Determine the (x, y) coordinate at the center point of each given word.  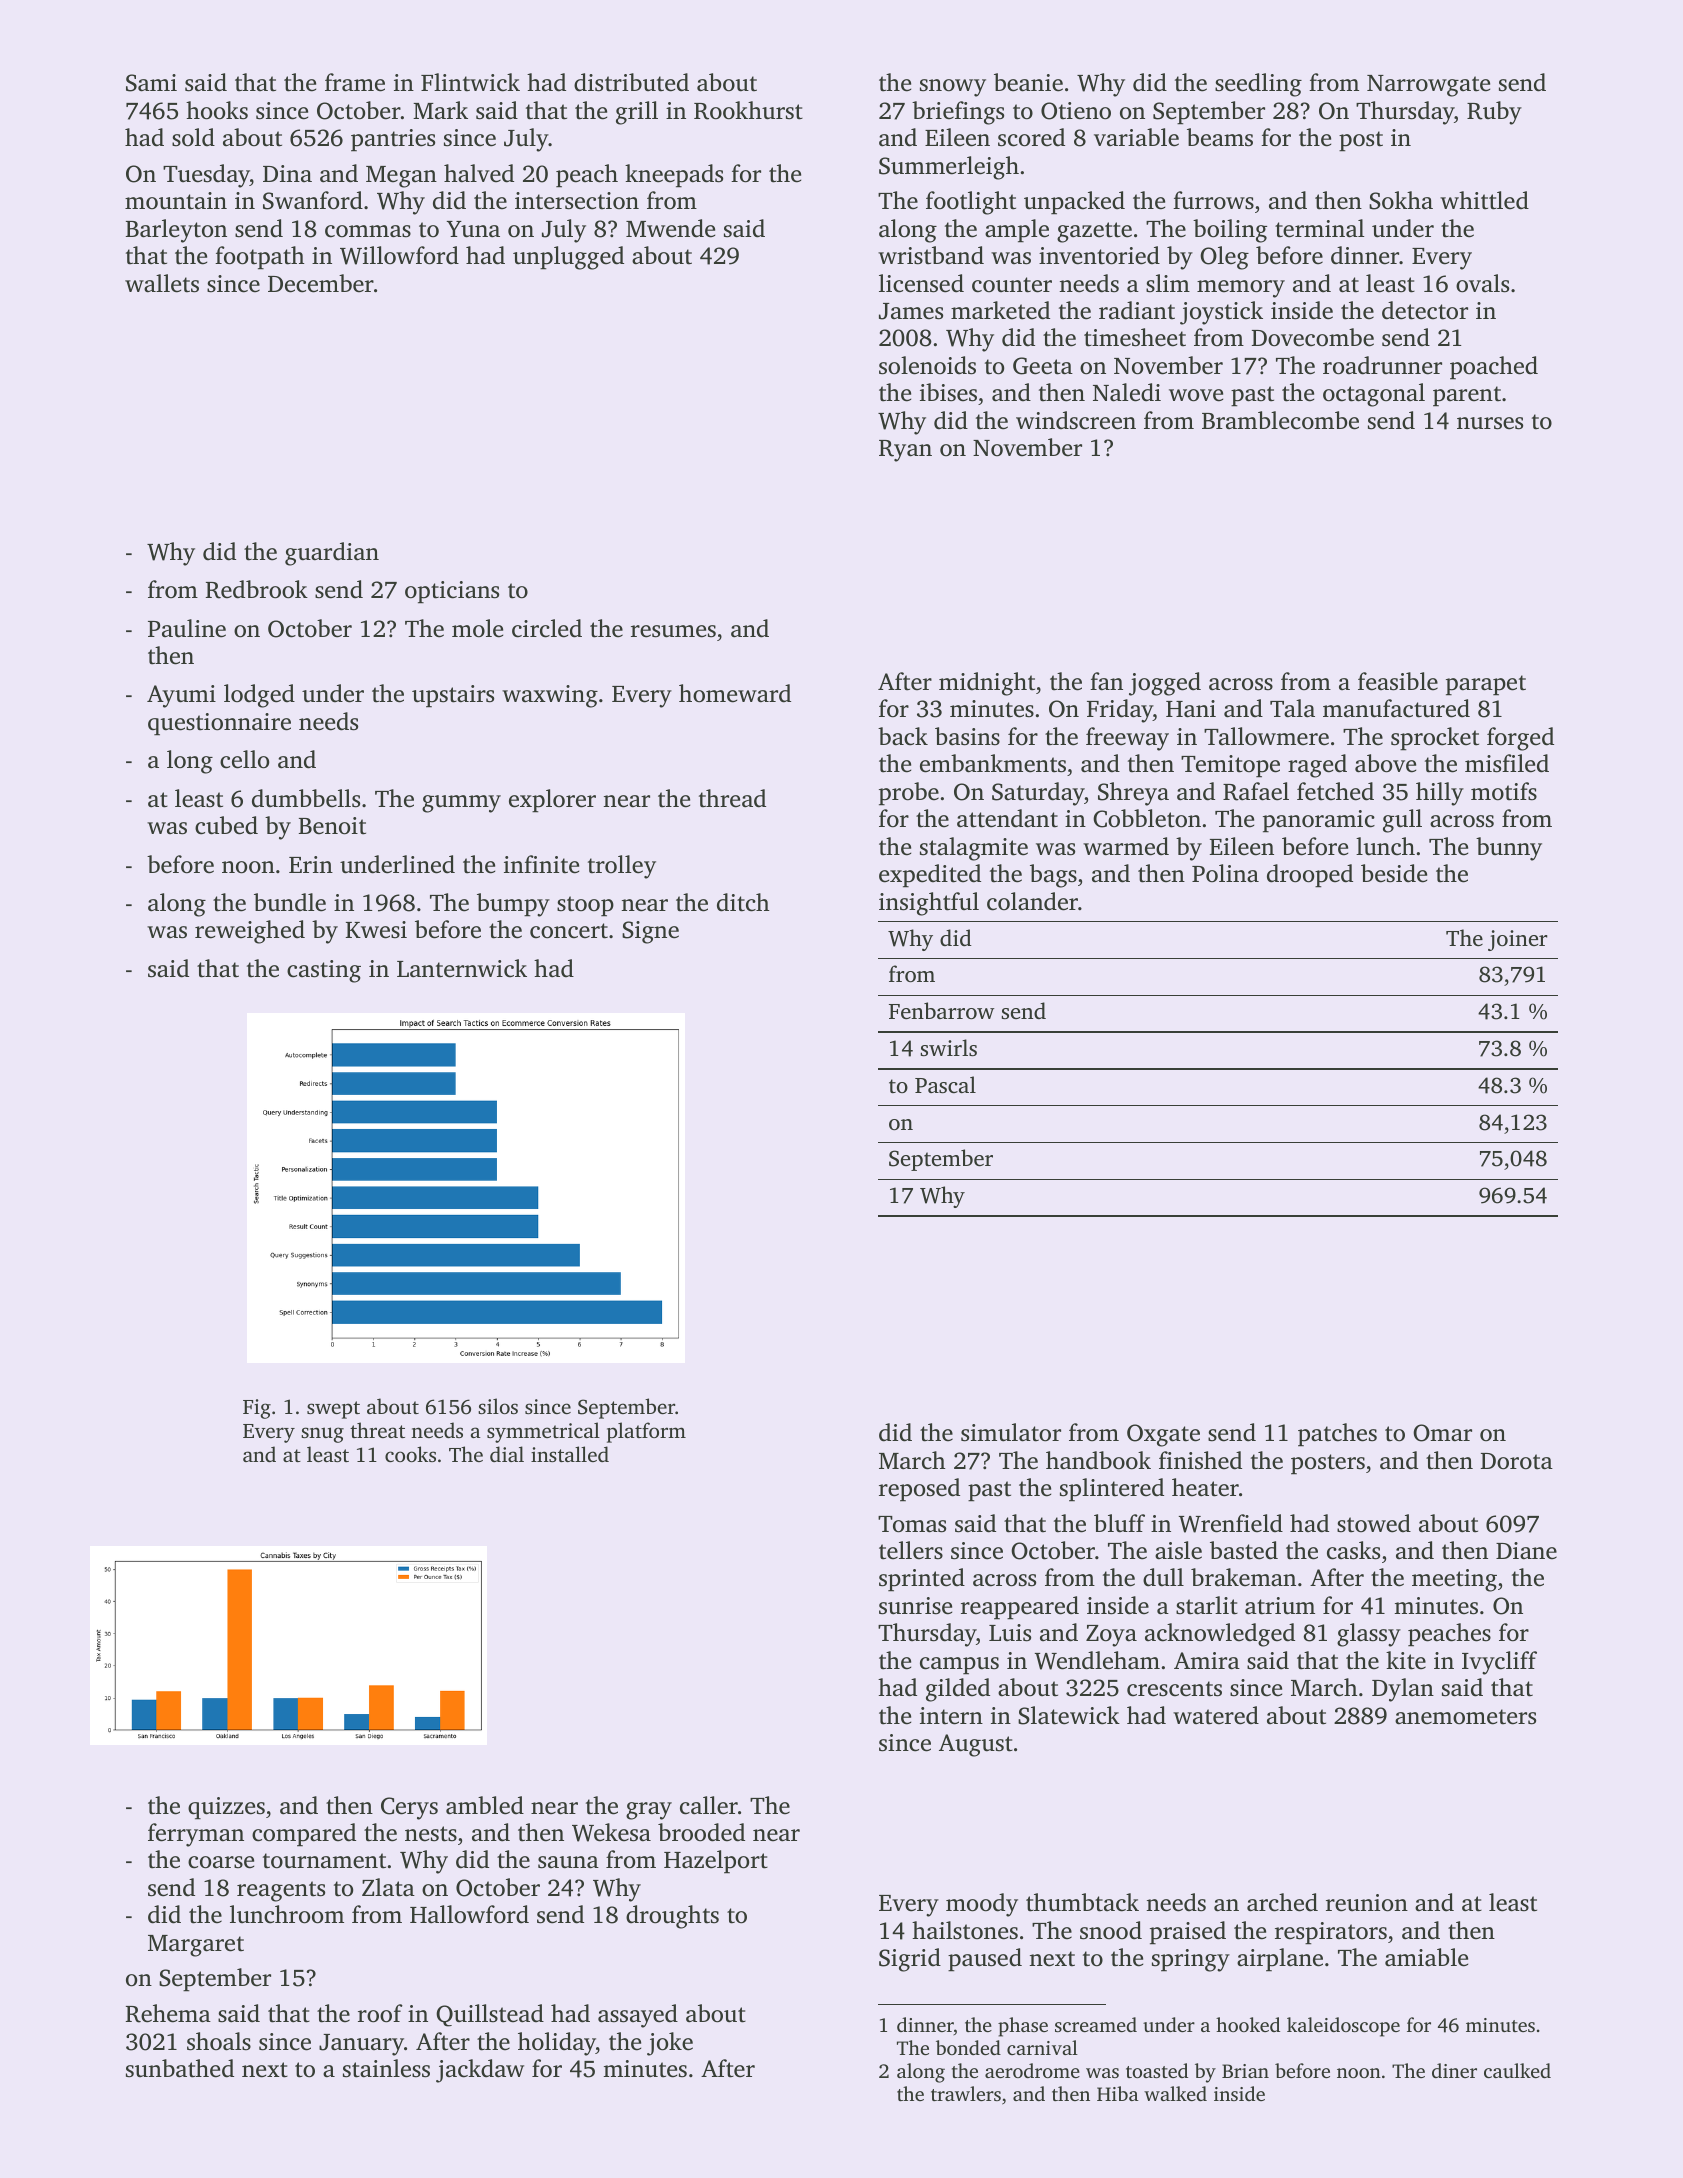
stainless (386, 2068)
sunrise (915, 1606)
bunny (1509, 849)
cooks (410, 1454)
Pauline (187, 628)
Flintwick (470, 82)
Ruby (1494, 113)
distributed (631, 82)
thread (732, 798)
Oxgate (1163, 1435)
